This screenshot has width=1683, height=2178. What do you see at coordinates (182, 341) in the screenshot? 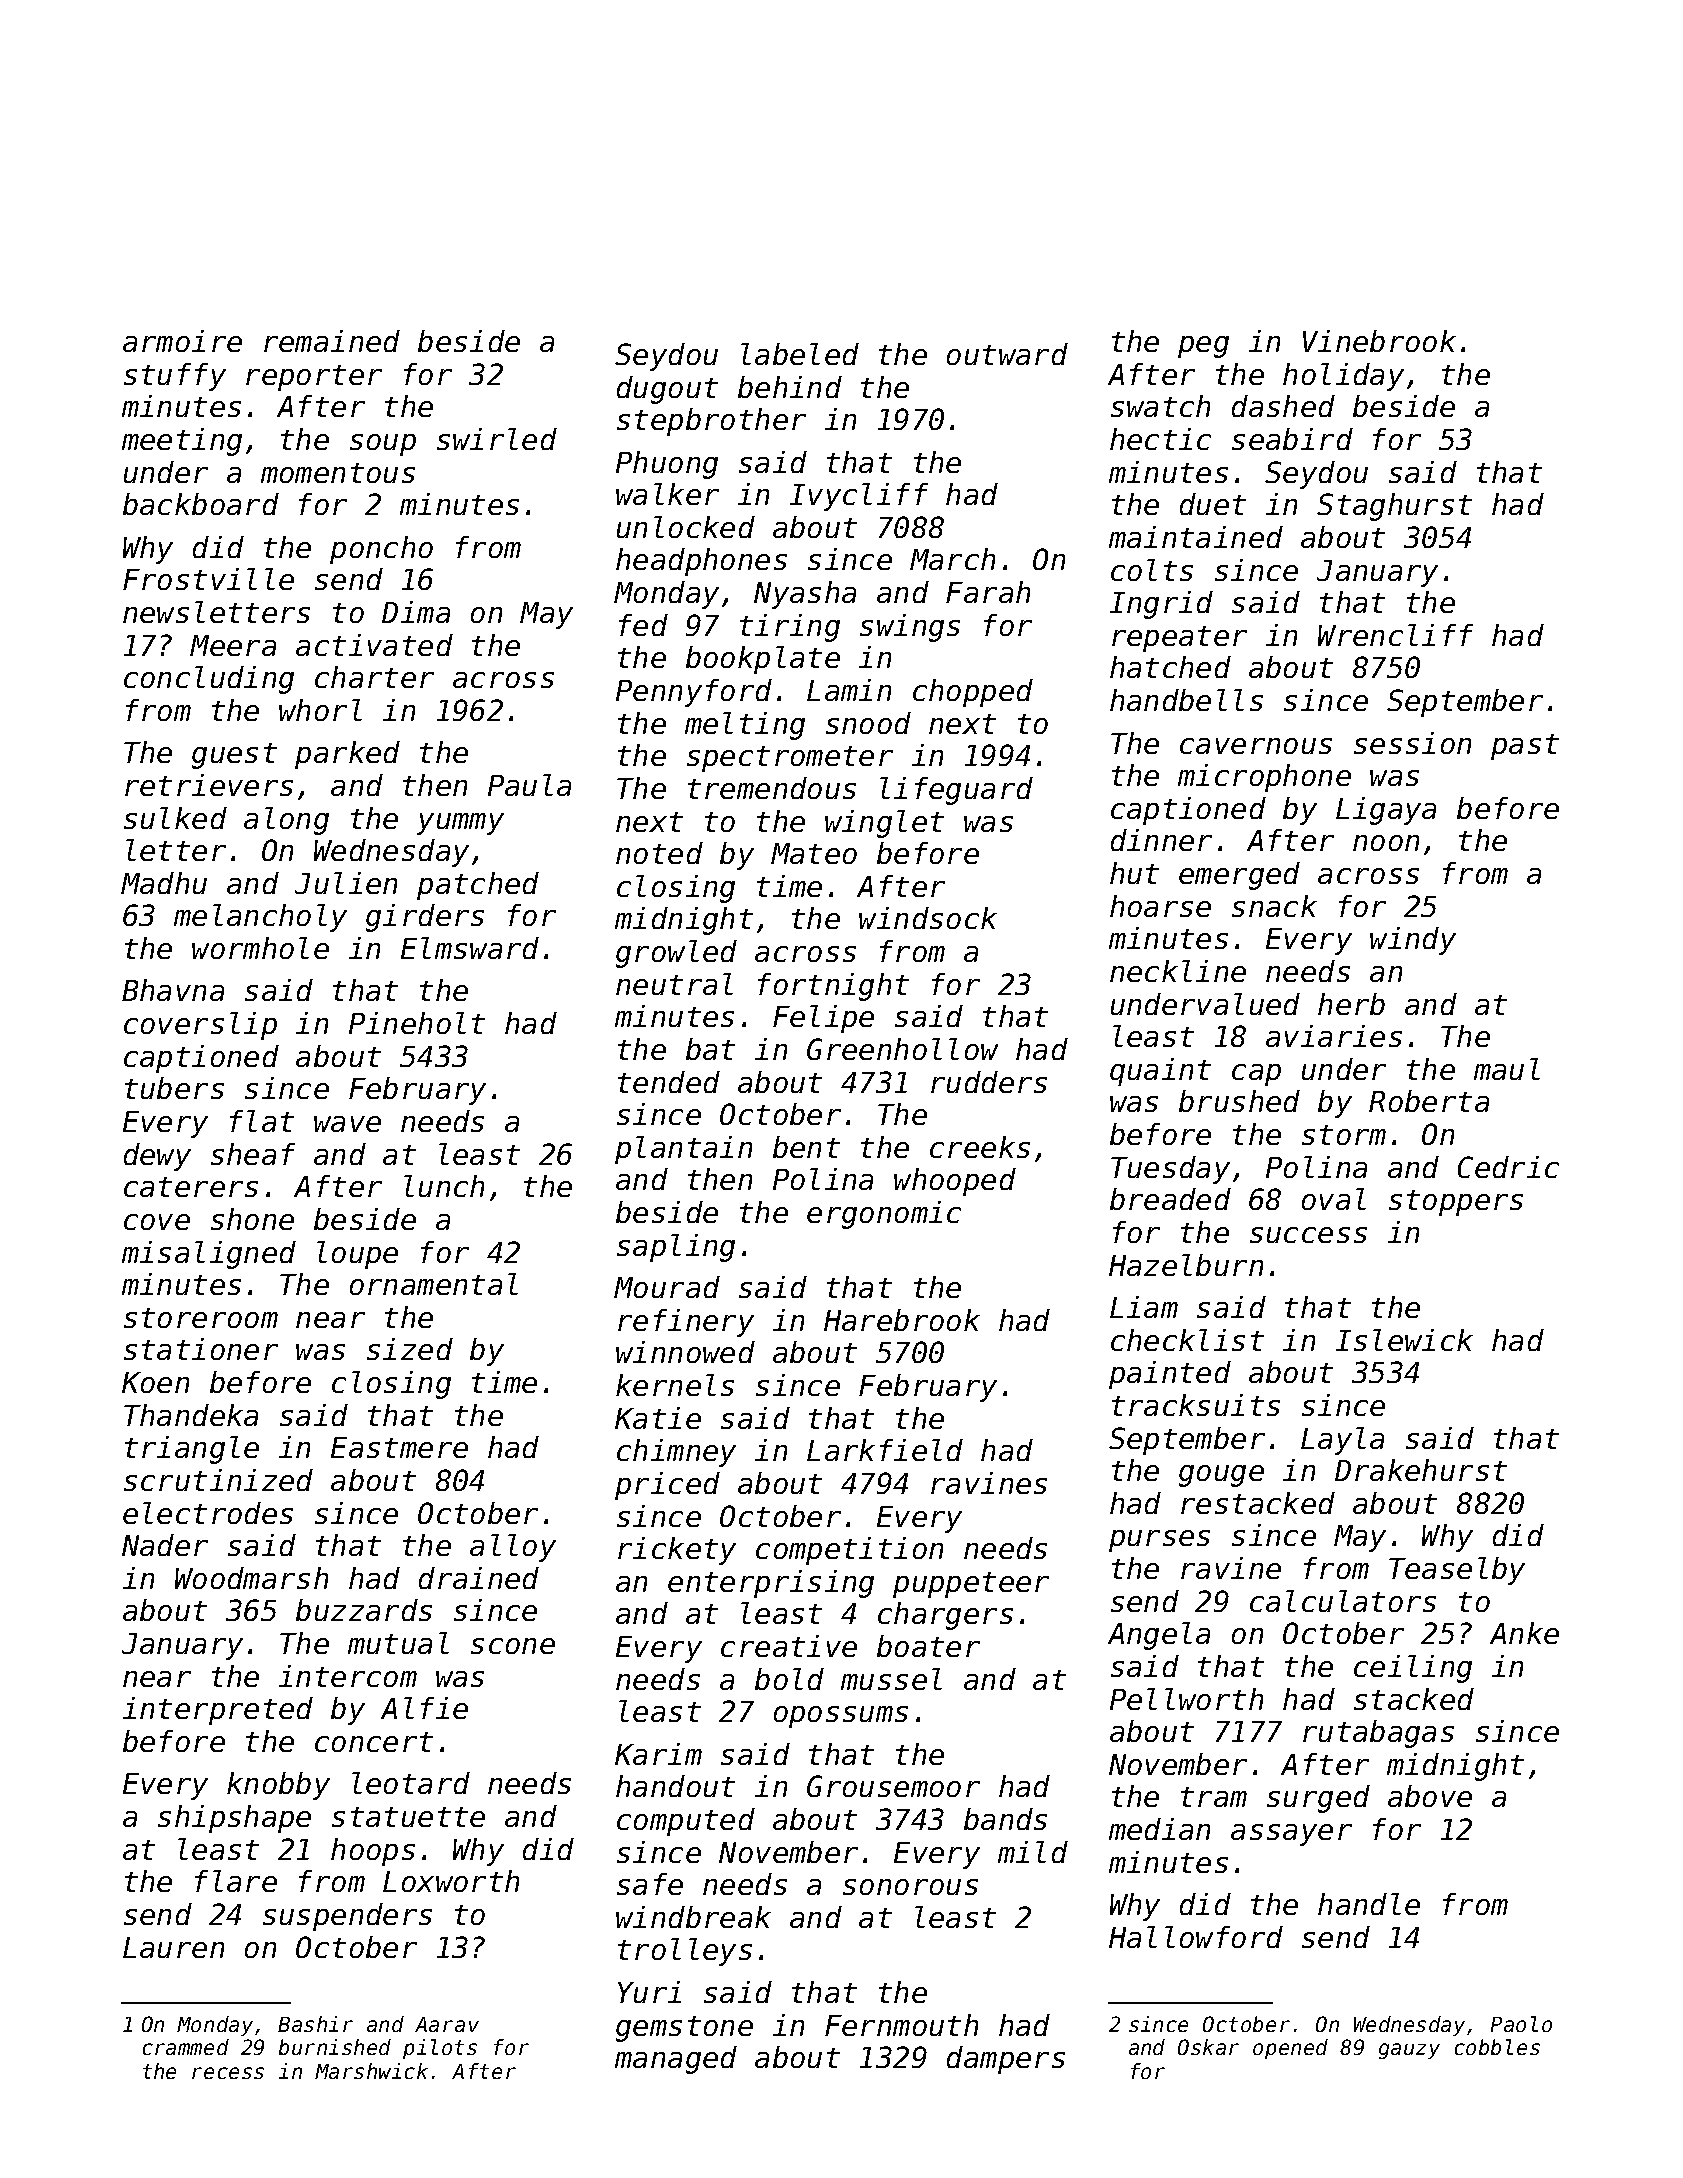
I see `armoire` at bounding box center [182, 341].
